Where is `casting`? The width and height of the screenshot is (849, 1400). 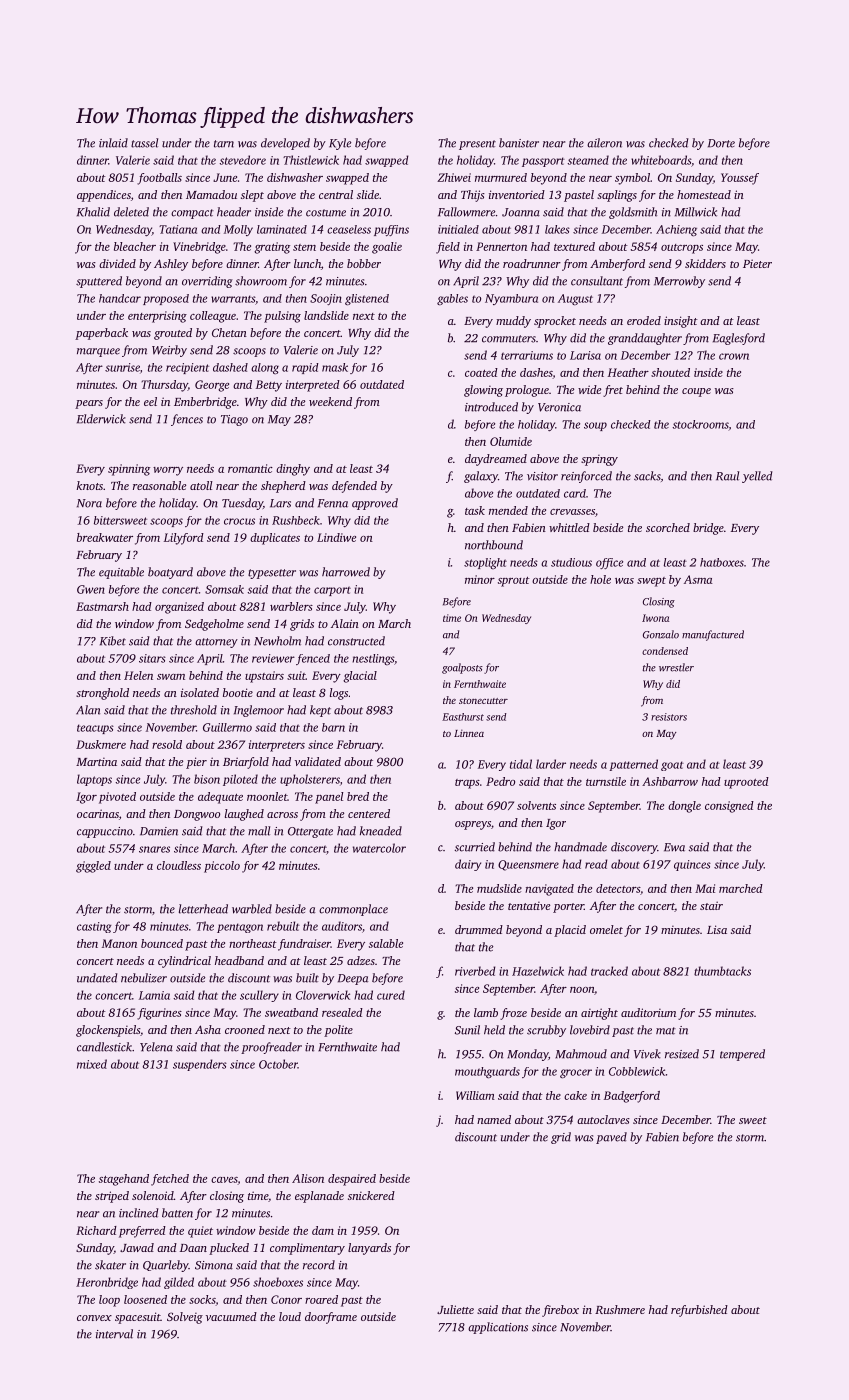 casting is located at coordinates (94, 927).
